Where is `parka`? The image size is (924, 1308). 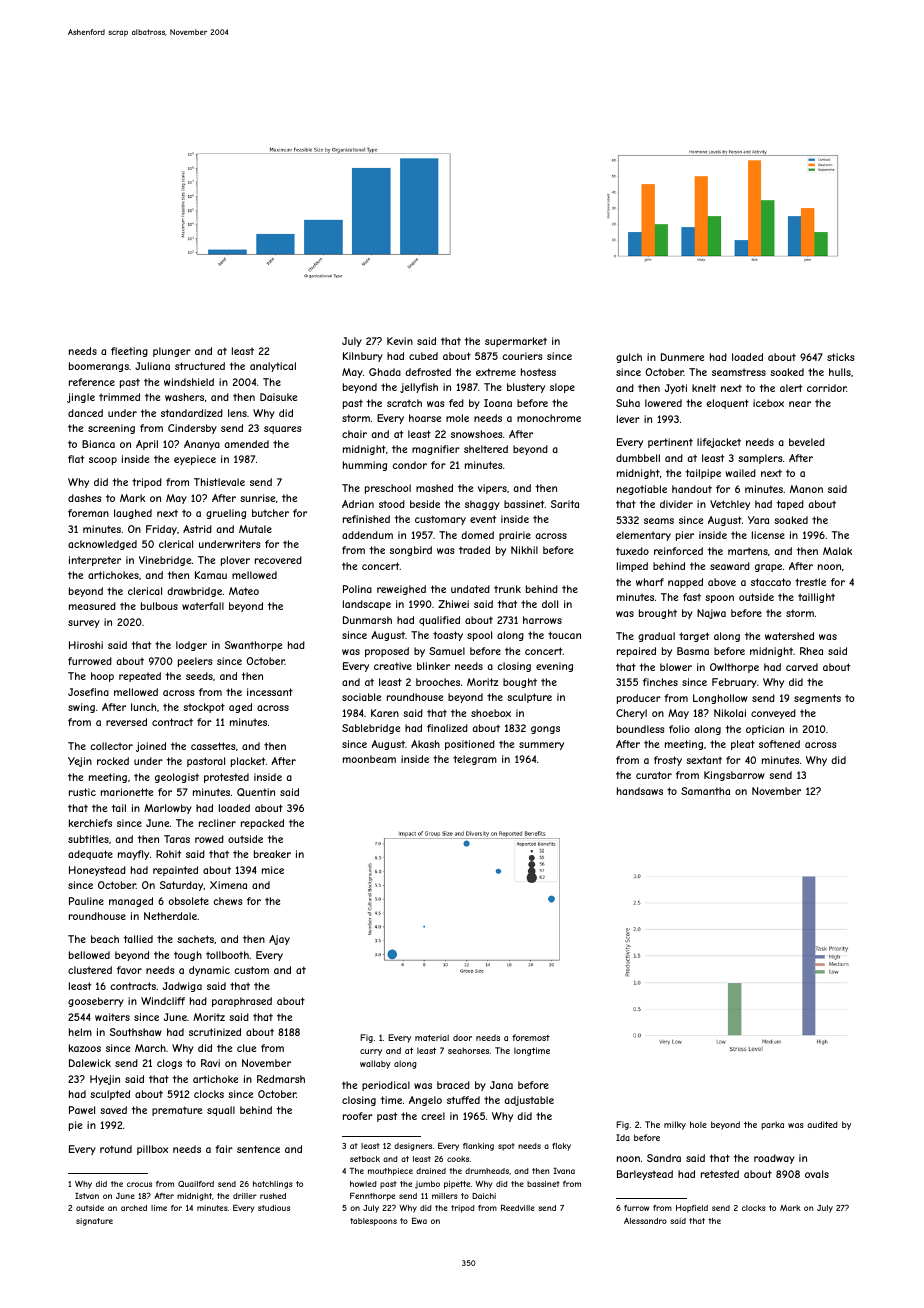 parka is located at coordinates (772, 1125).
